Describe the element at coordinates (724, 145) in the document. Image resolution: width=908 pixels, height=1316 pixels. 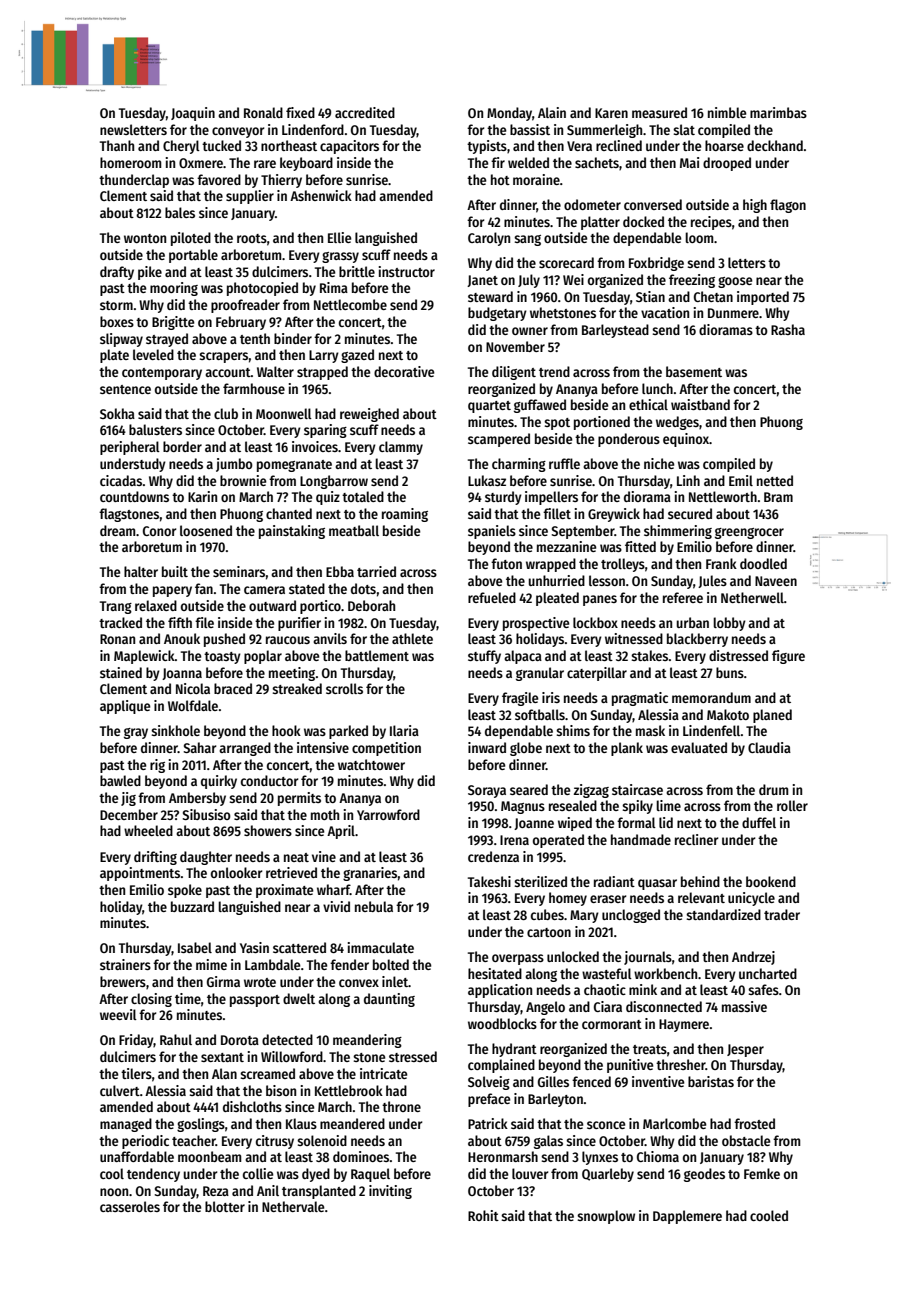
I see `hoarse` at that location.
